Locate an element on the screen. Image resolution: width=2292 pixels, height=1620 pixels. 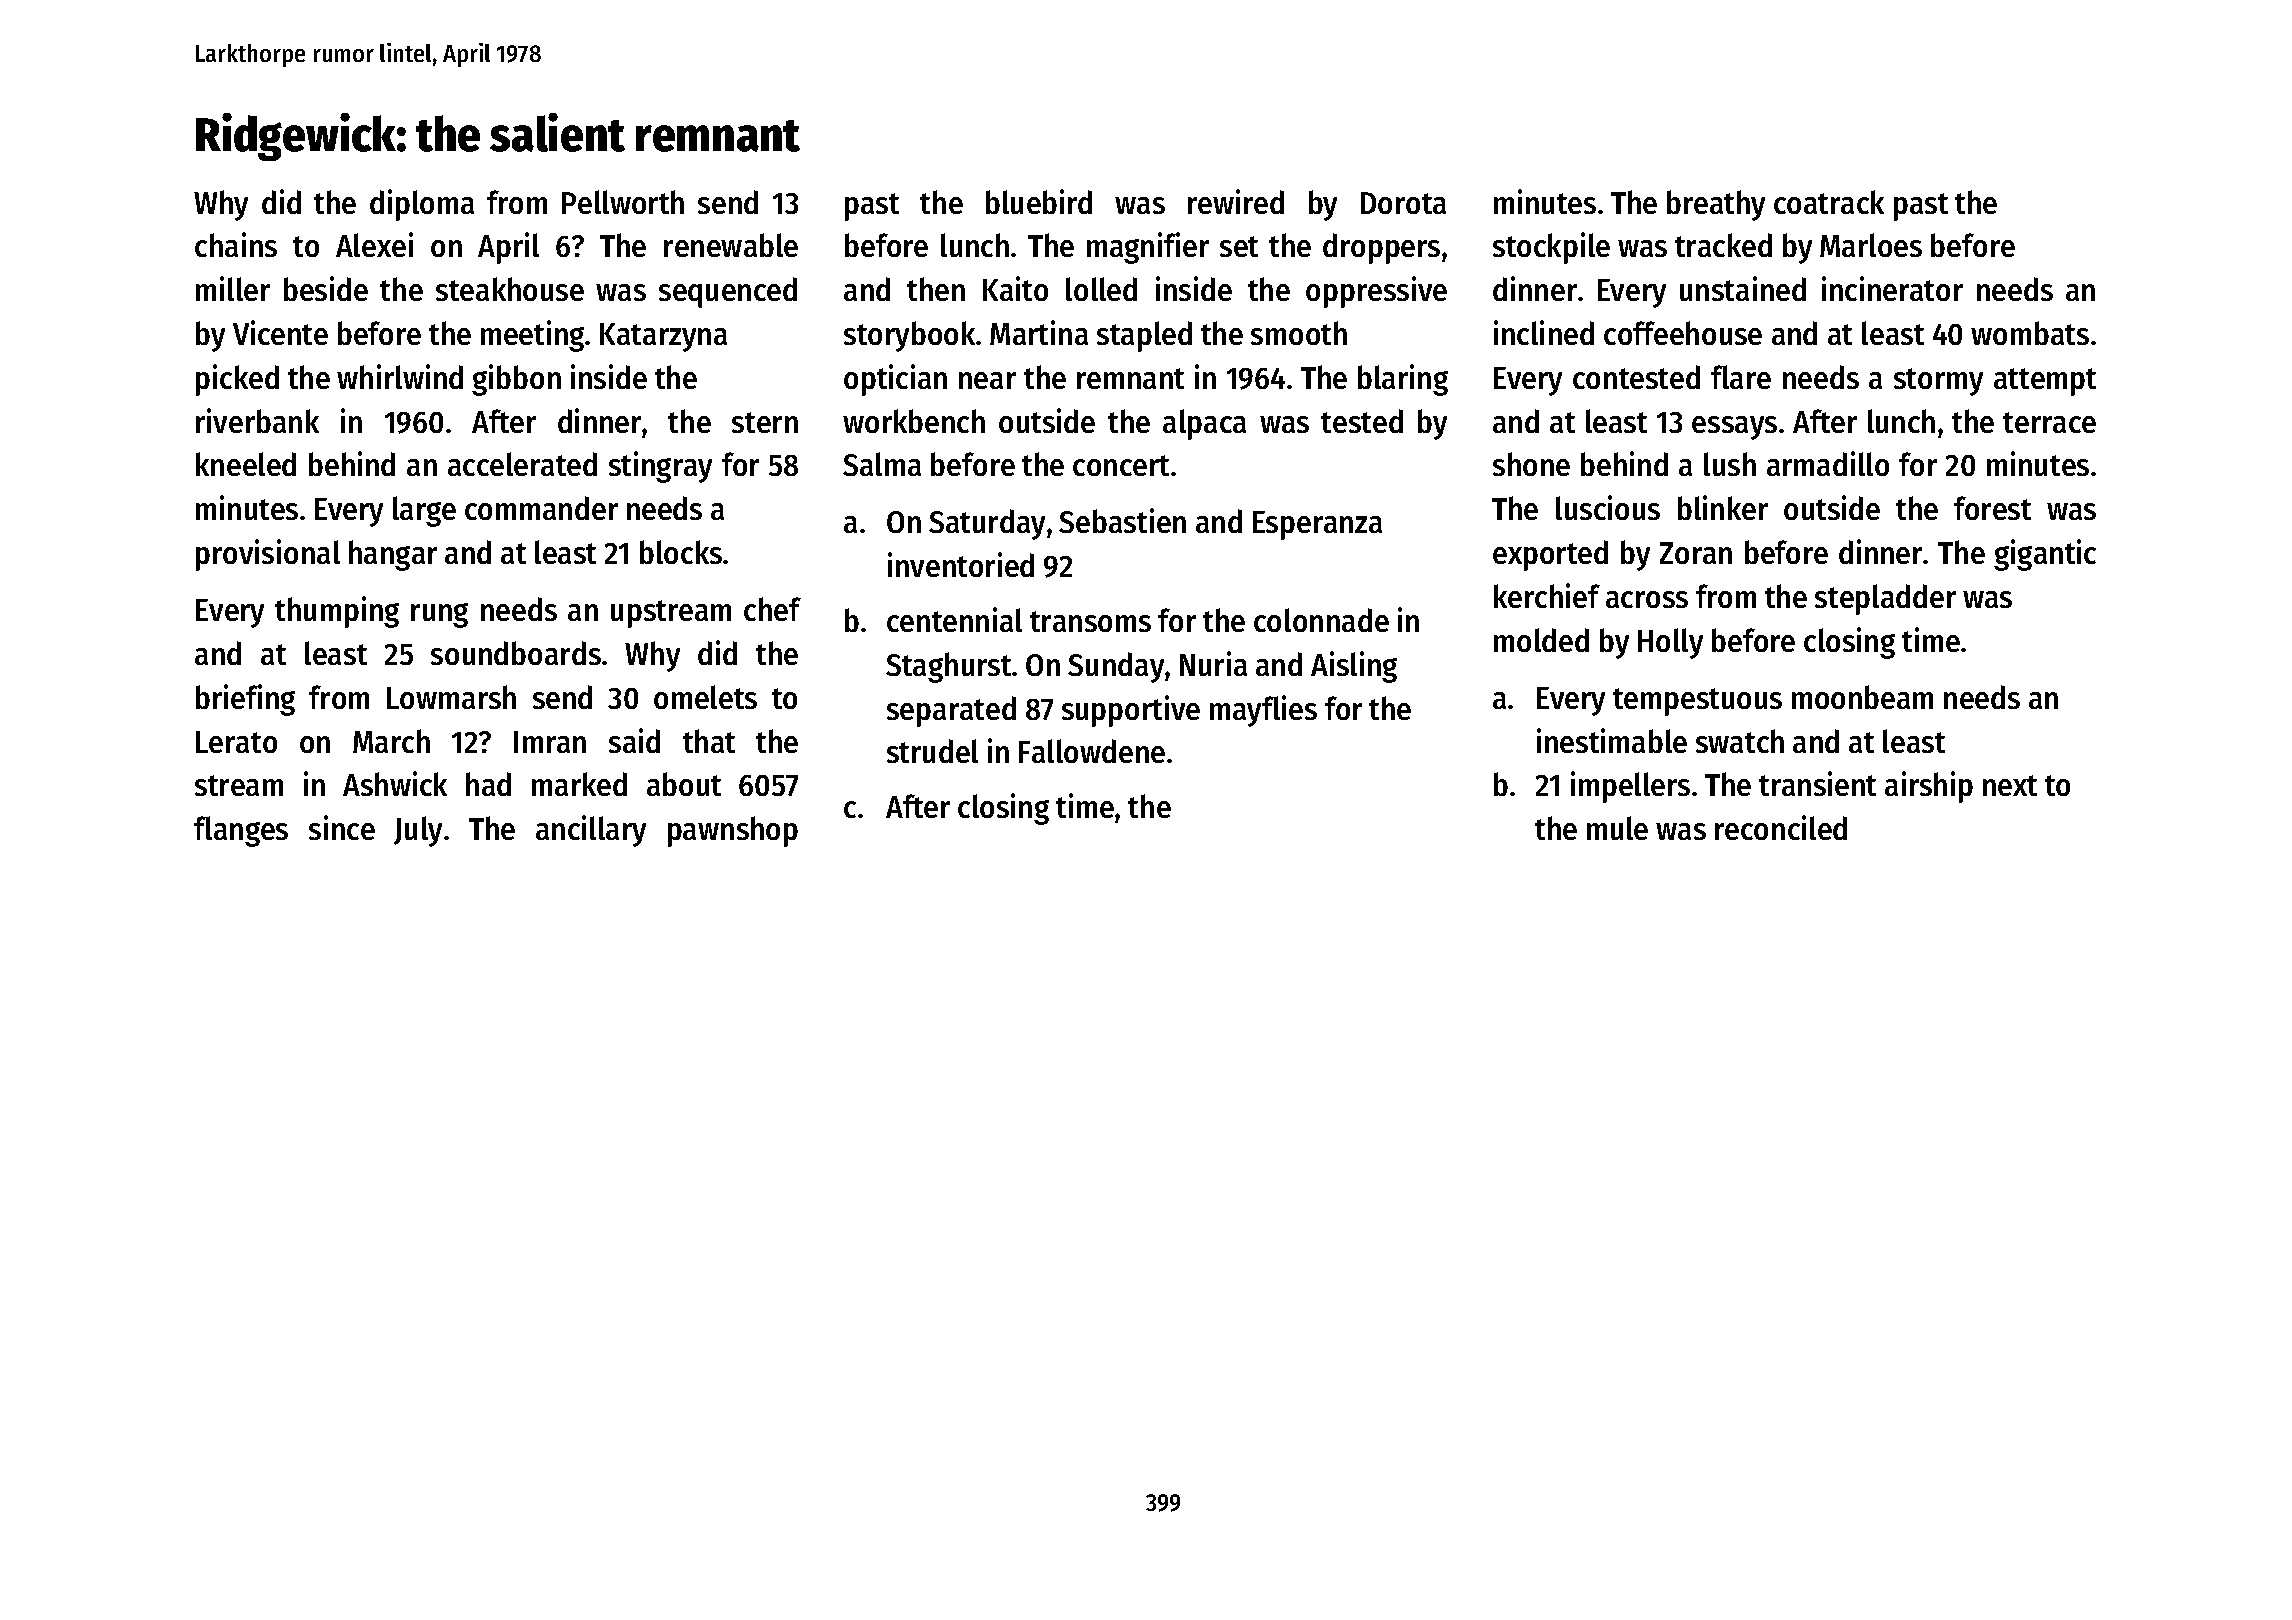
reconciled is located at coordinates (1781, 827).
